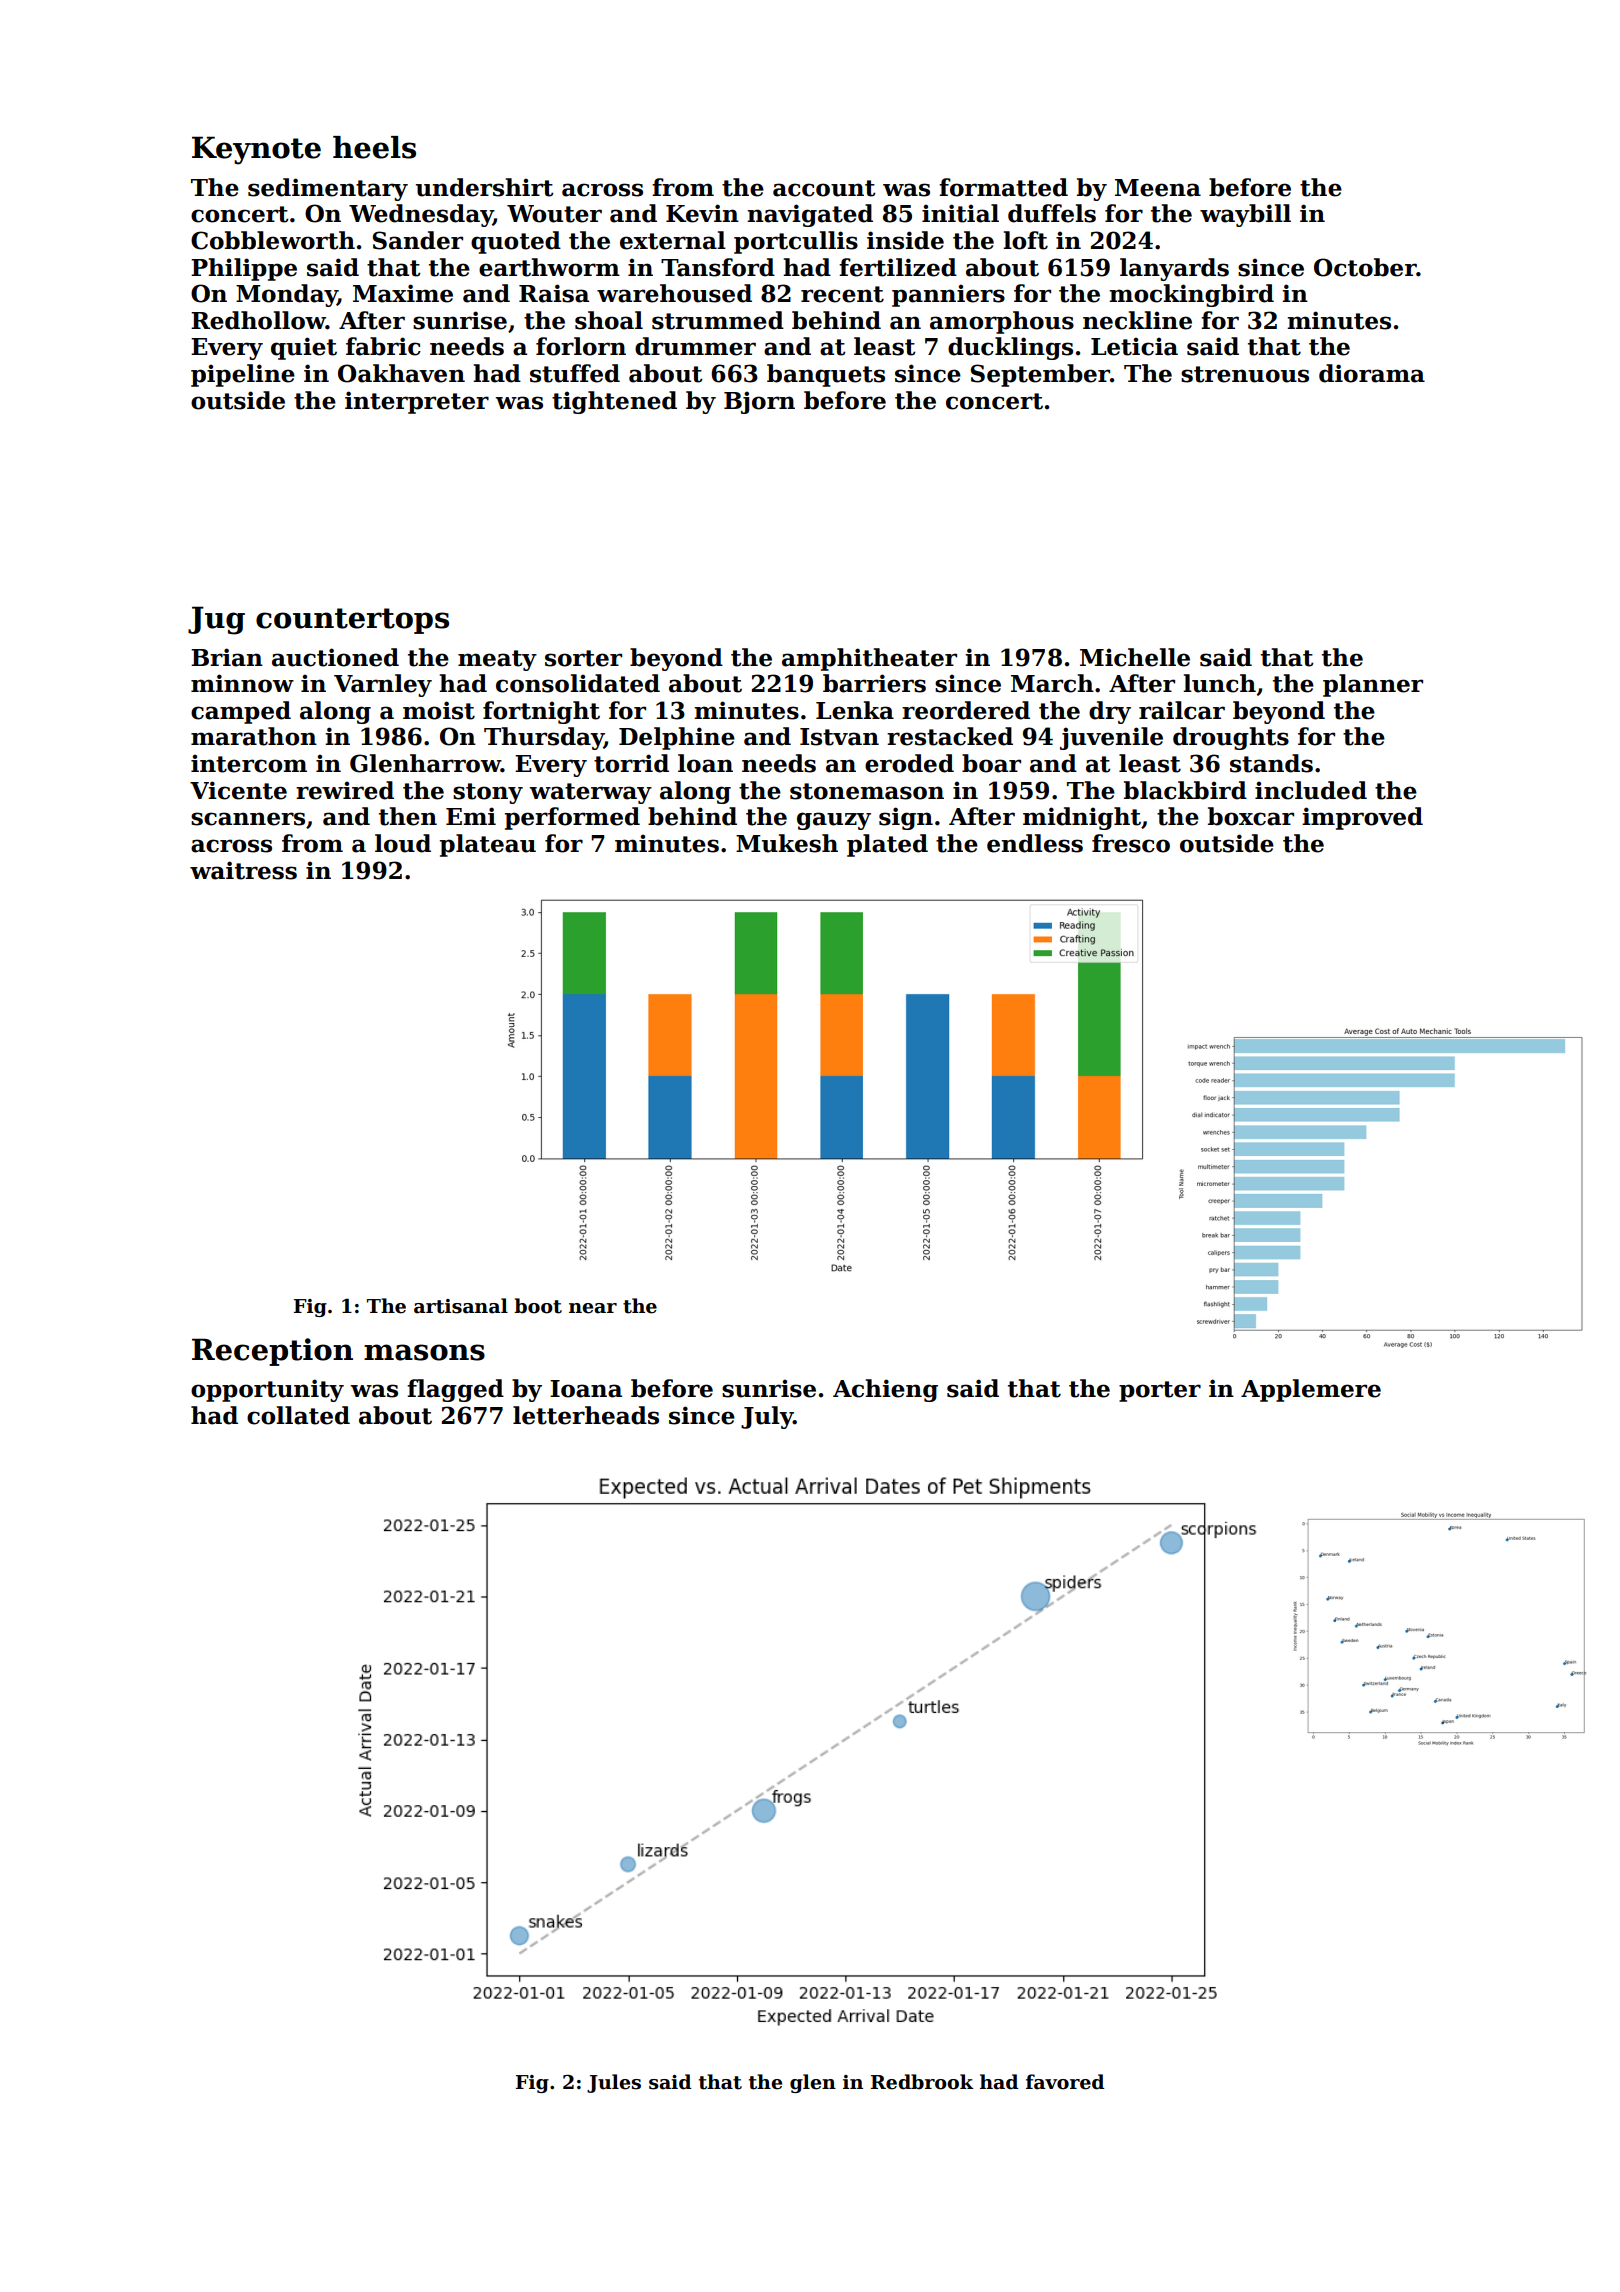 The height and width of the screenshot is (2292, 1620). What do you see at coordinates (839, 737) in the screenshot?
I see `Istvan` at bounding box center [839, 737].
